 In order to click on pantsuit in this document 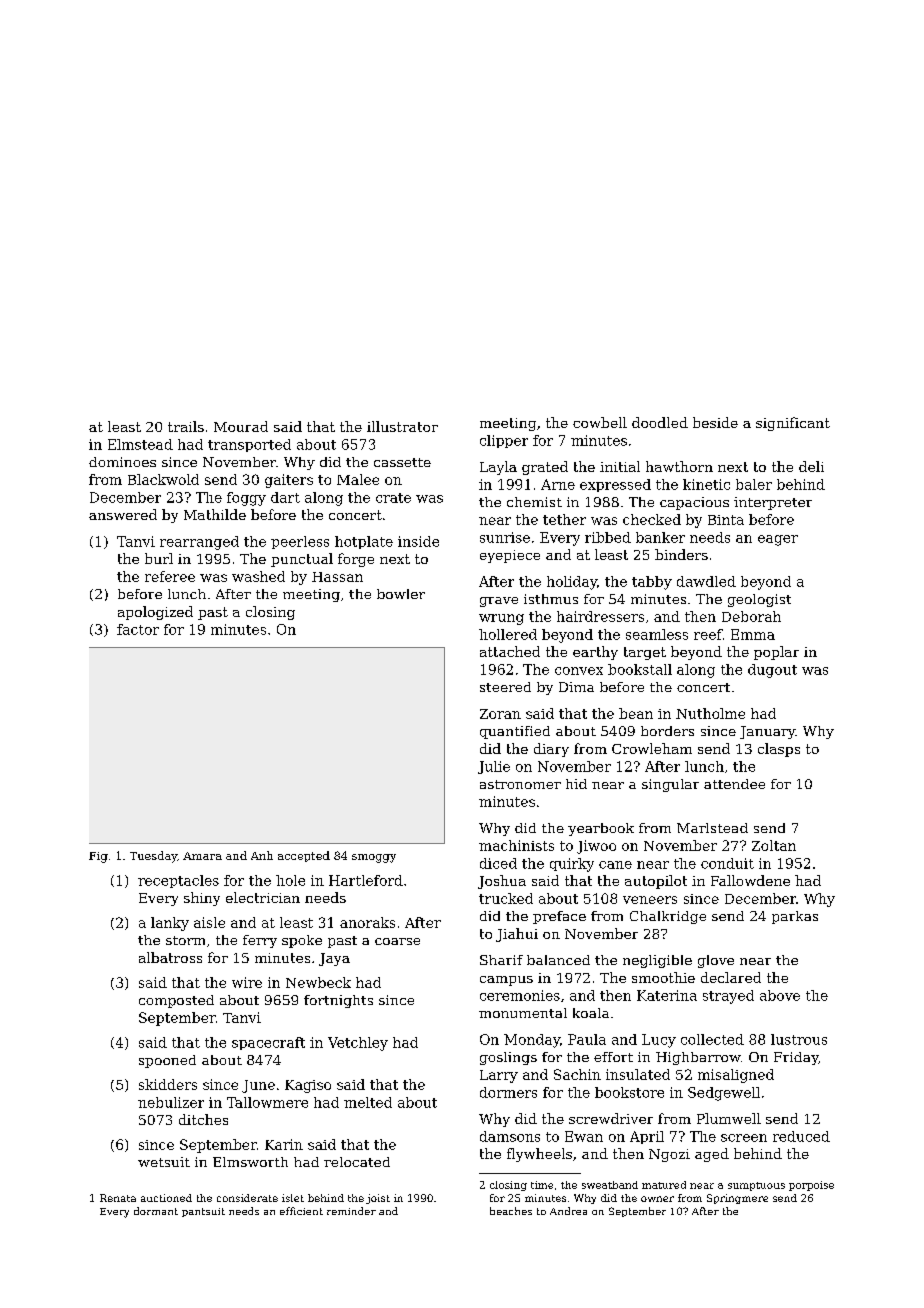, I will do `click(203, 1212)`.
